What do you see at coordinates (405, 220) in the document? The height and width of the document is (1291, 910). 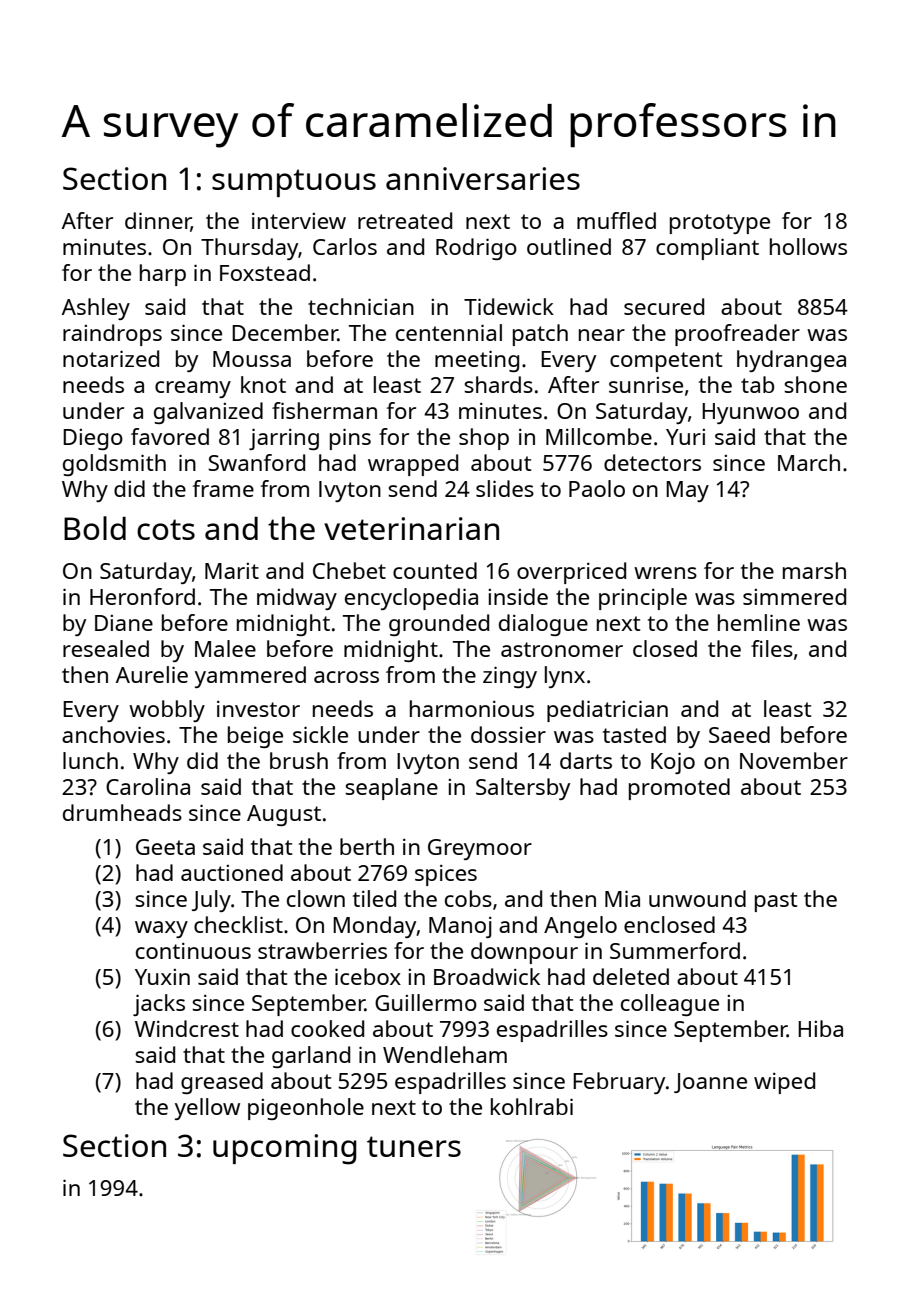 I see `retreated` at bounding box center [405, 220].
